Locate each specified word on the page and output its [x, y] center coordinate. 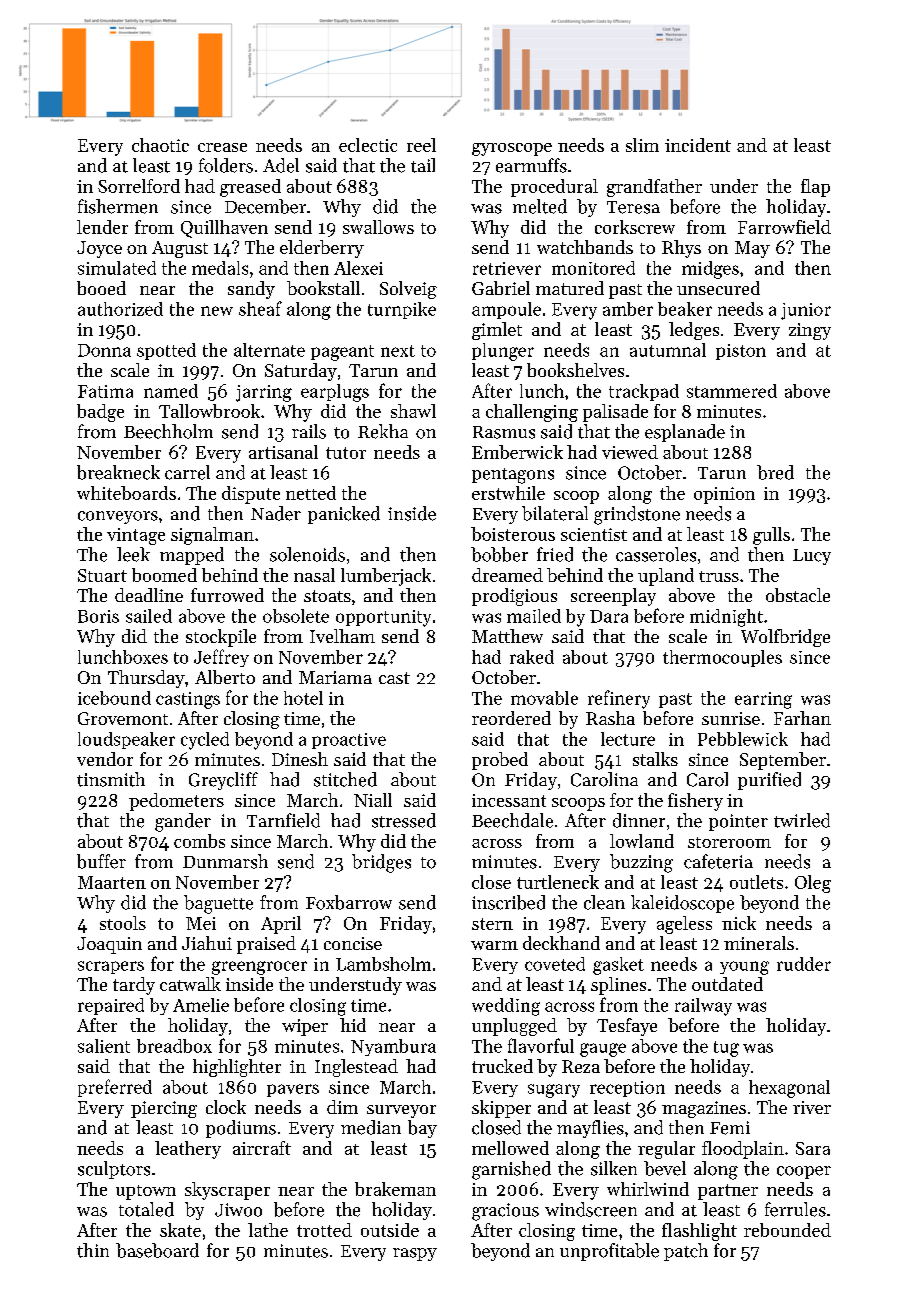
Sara [813, 1148]
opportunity [383, 618]
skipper [501, 1109]
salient [104, 1046]
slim [642, 145]
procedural [554, 188]
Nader [276, 513]
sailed [149, 616]
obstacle [798, 595]
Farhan [802, 718]
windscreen [591, 1209]
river [812, 1107]
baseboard [157, 1250]
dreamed [507, 575]
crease [222, 147]
